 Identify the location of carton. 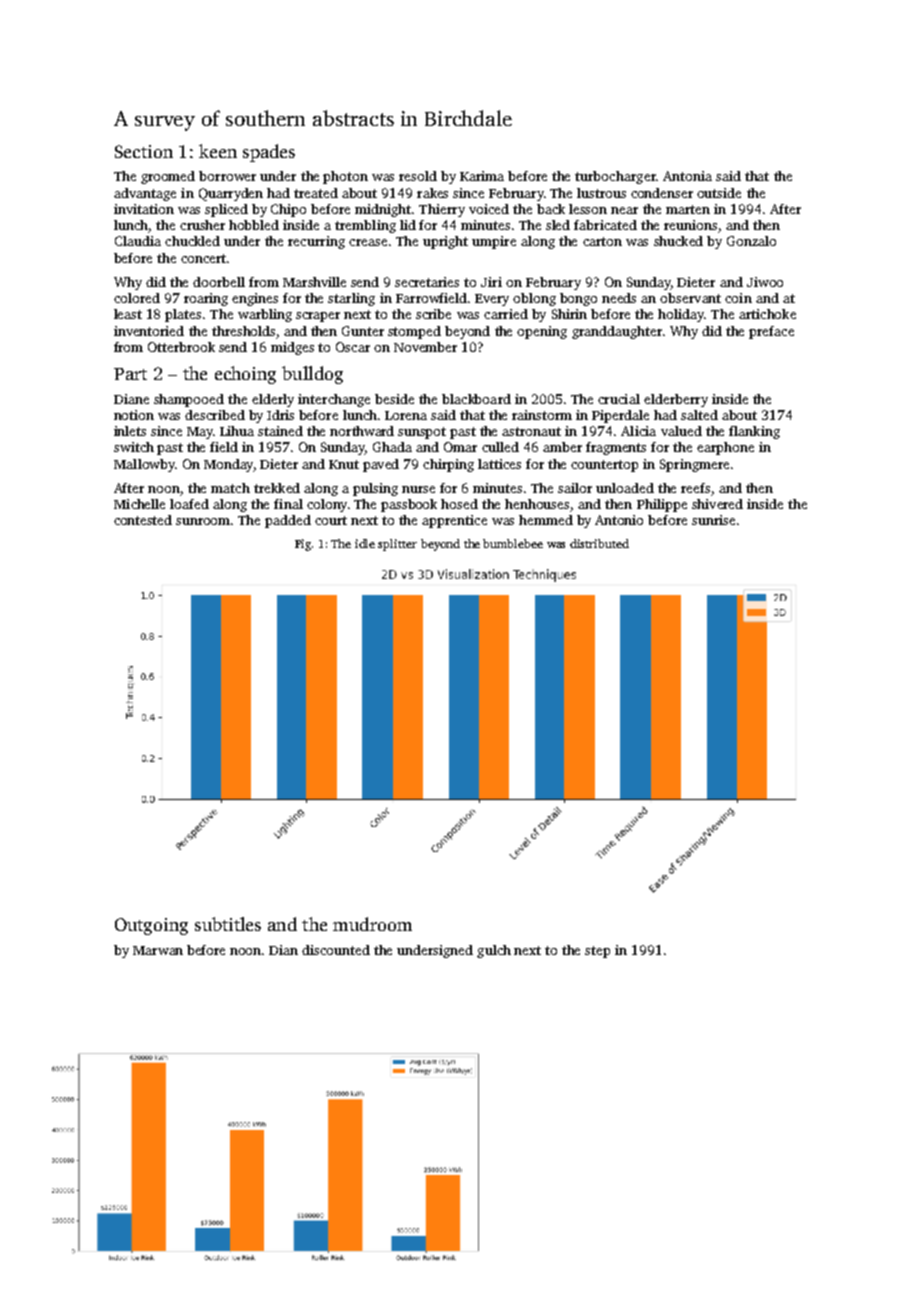
(602, 241).
